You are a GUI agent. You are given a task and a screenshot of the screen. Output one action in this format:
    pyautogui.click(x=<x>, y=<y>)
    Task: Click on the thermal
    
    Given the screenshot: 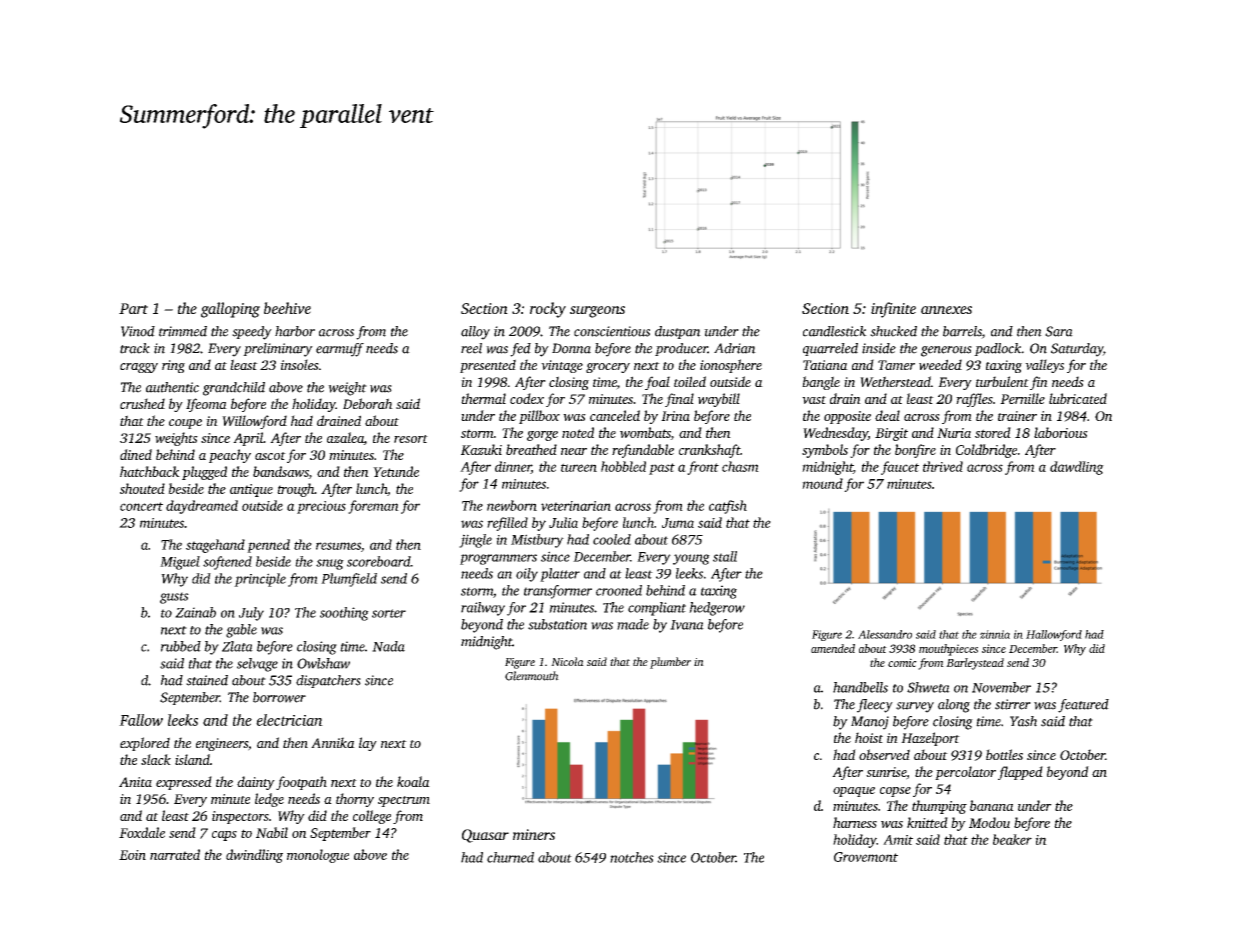 What is the action you would take?
    pyautogui.click(x=483, y=398)
